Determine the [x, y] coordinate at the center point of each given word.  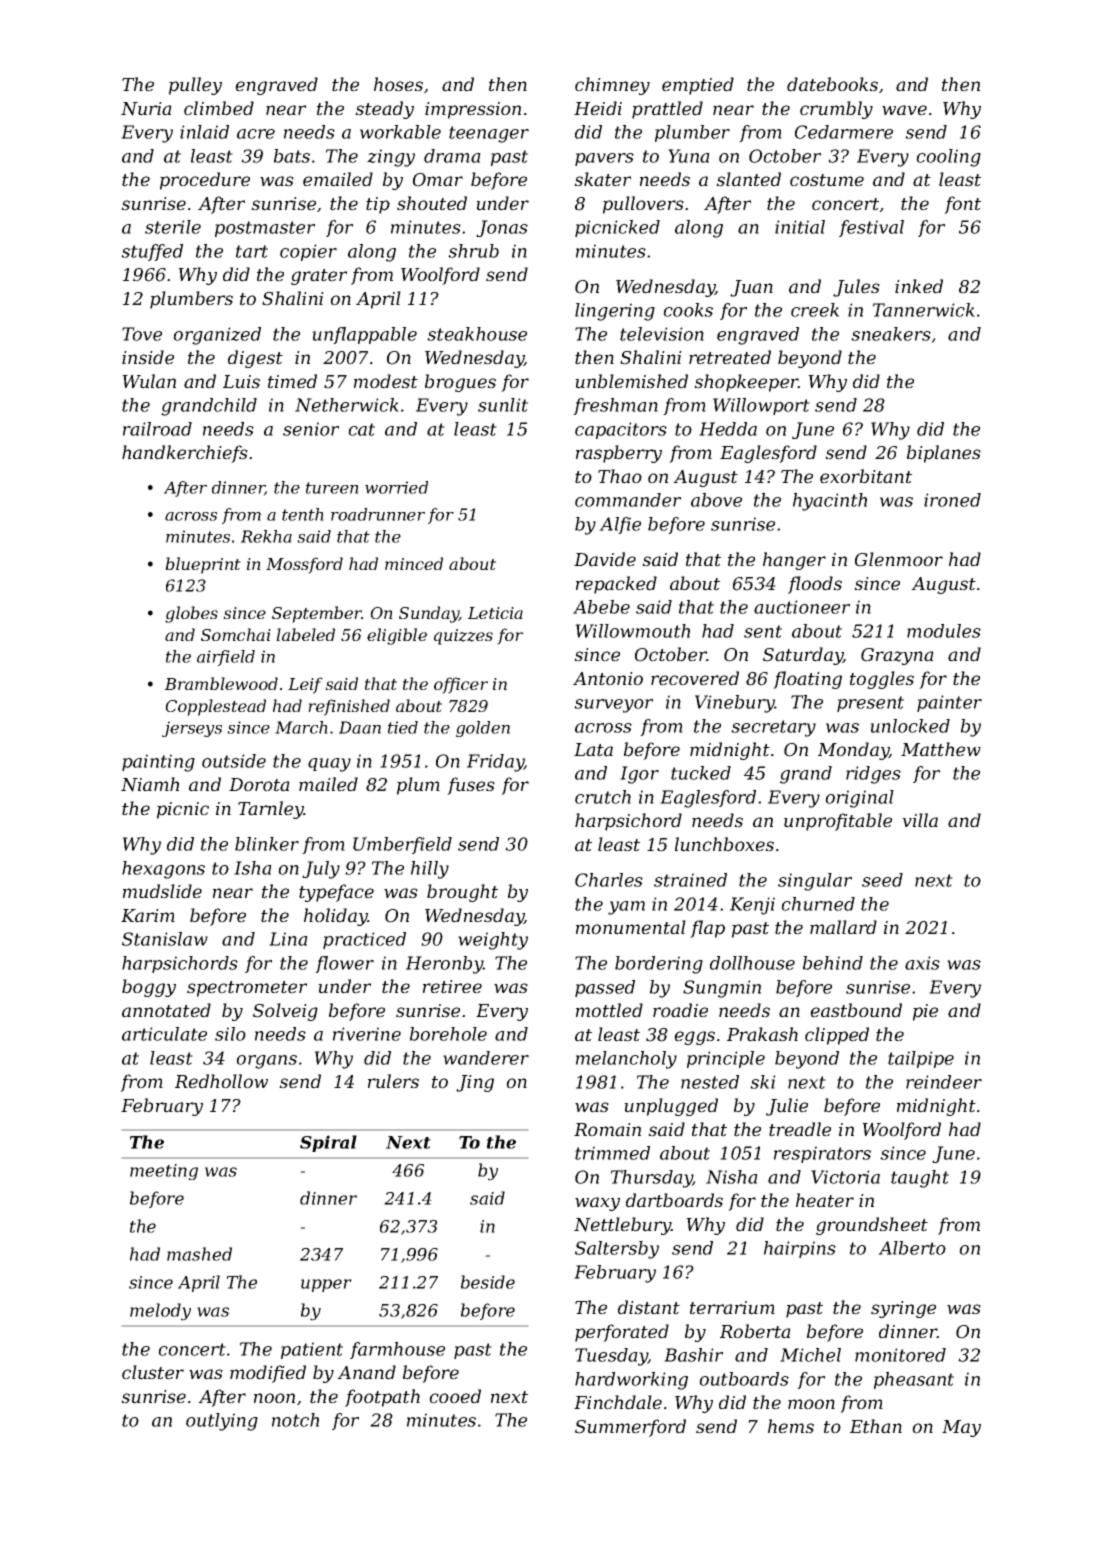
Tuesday [611, 1357]
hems [791, 1426]
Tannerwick [924, 310]
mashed [199, 1254]
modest [386, 381]
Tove [142, 334]
